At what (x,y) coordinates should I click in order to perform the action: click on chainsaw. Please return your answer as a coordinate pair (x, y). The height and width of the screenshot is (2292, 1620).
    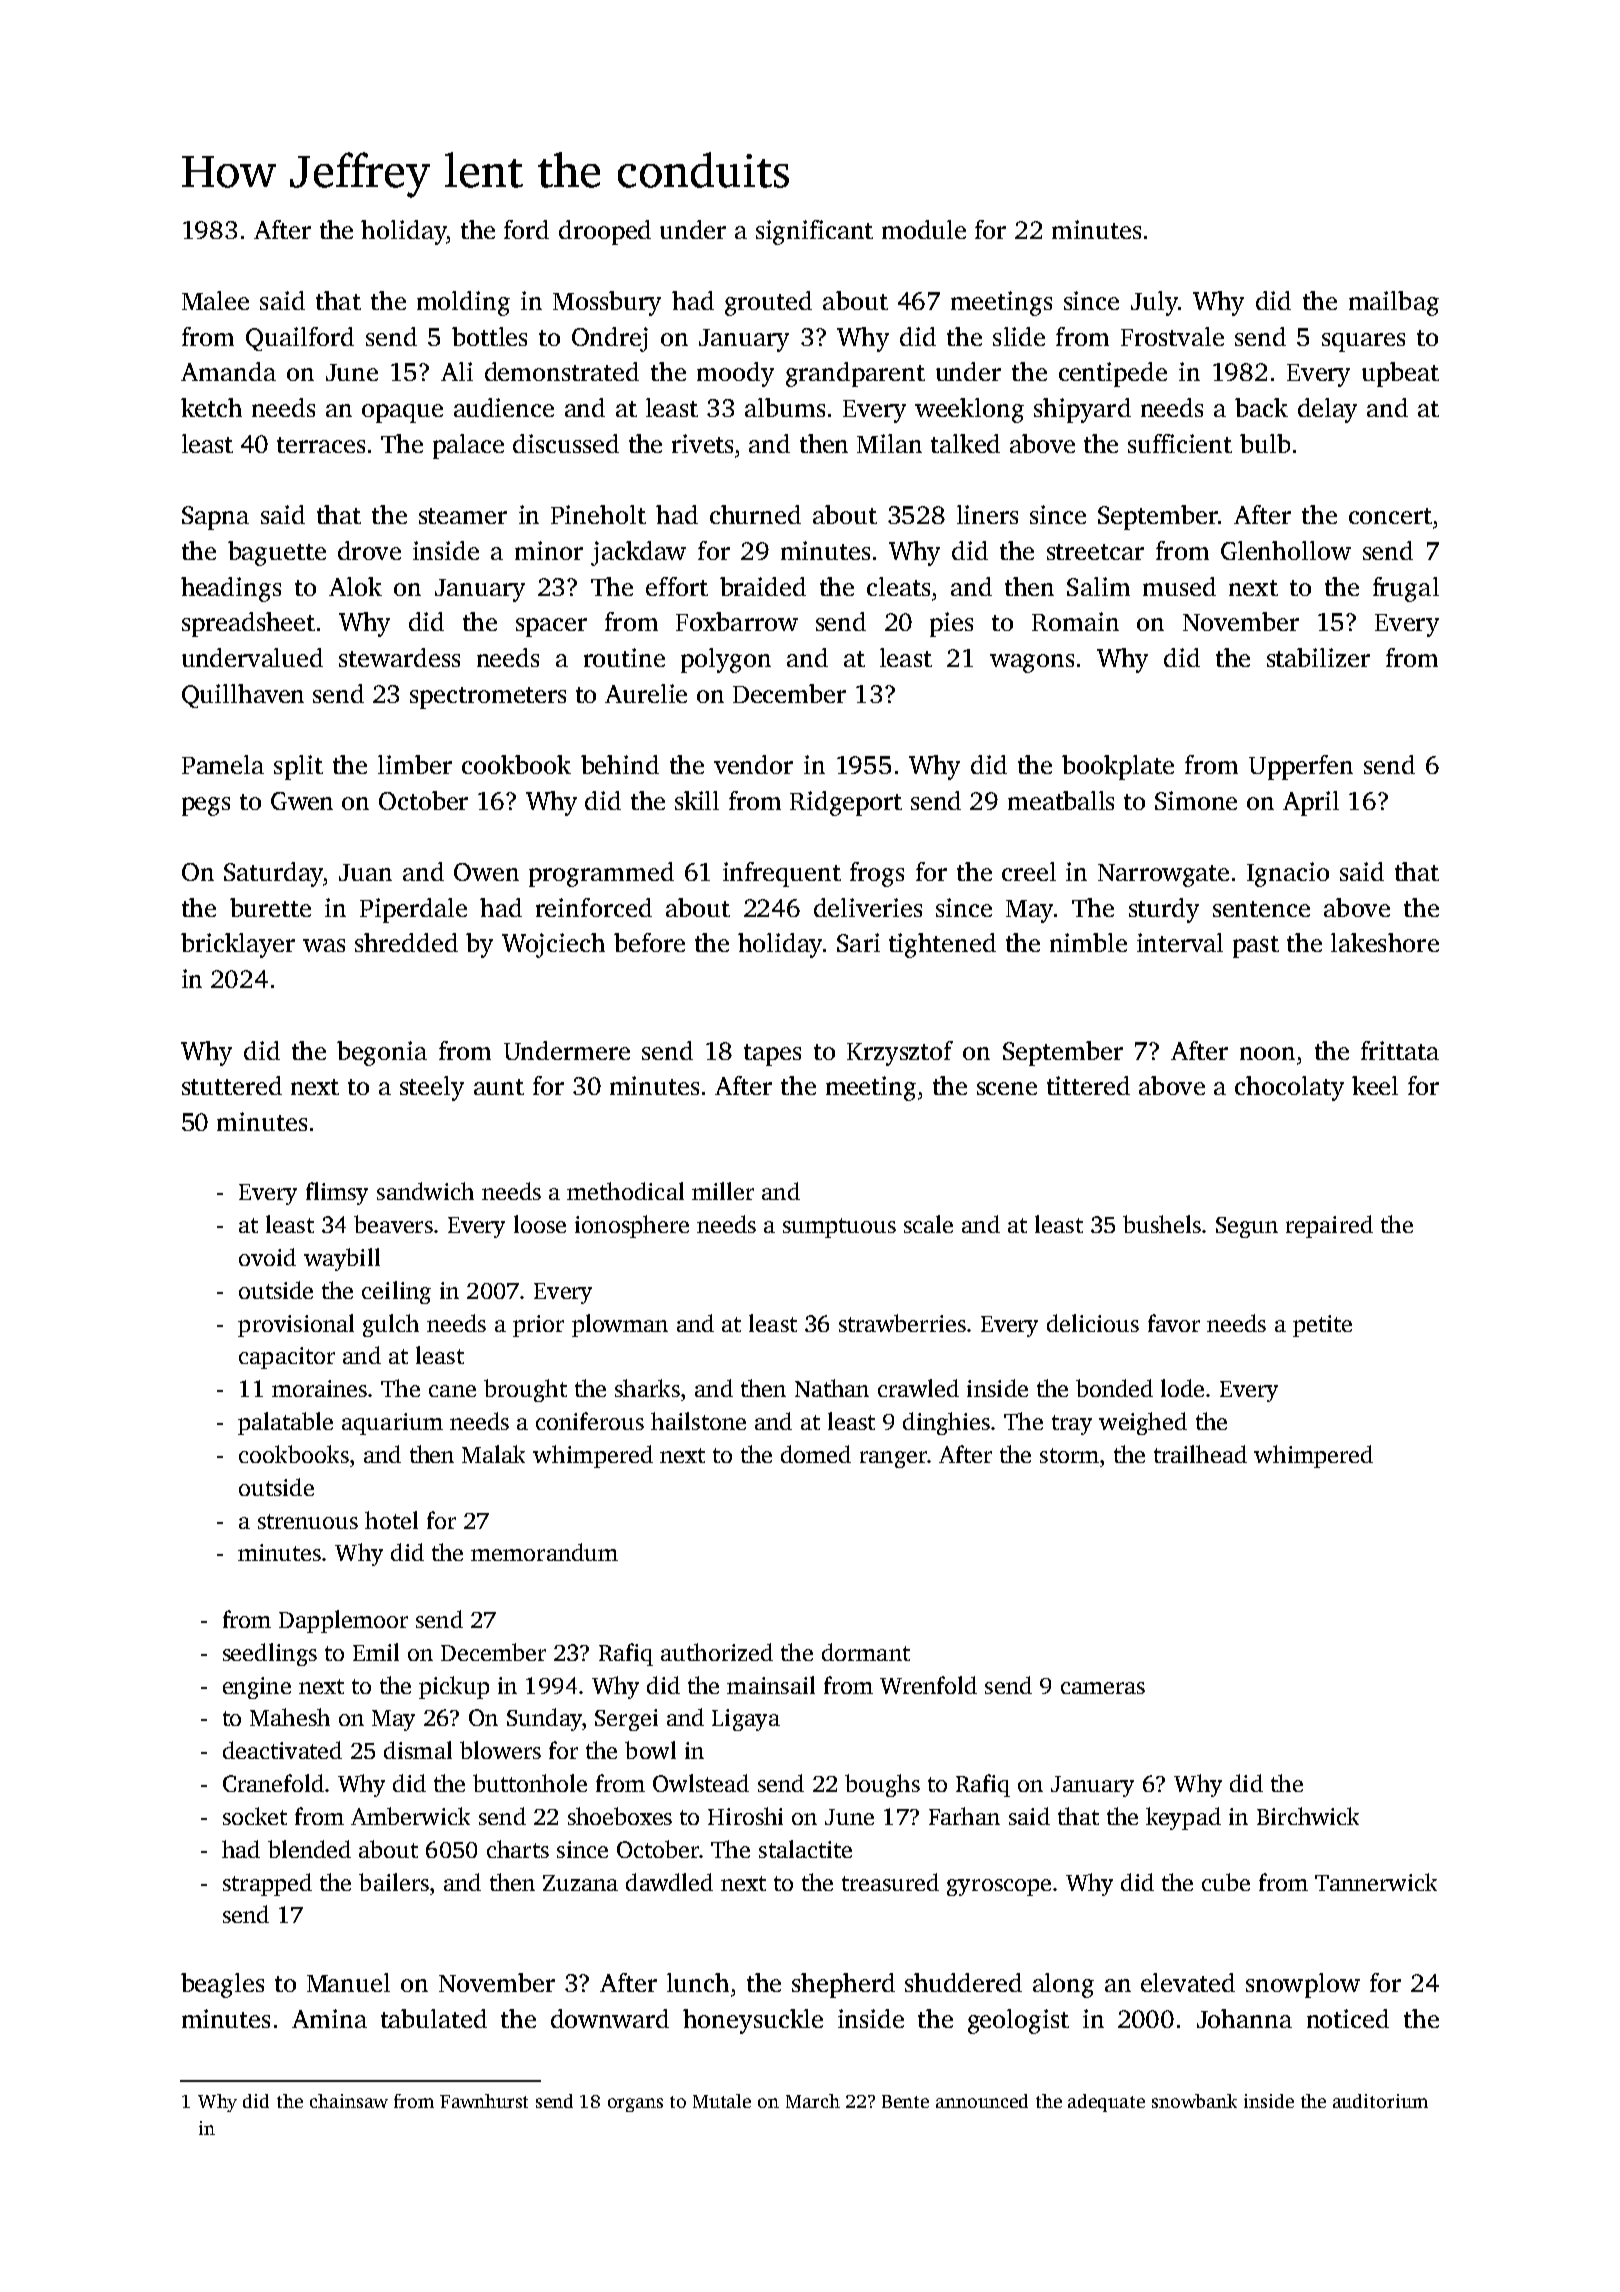
    Looking at the image, I should click on (349, 2101).
